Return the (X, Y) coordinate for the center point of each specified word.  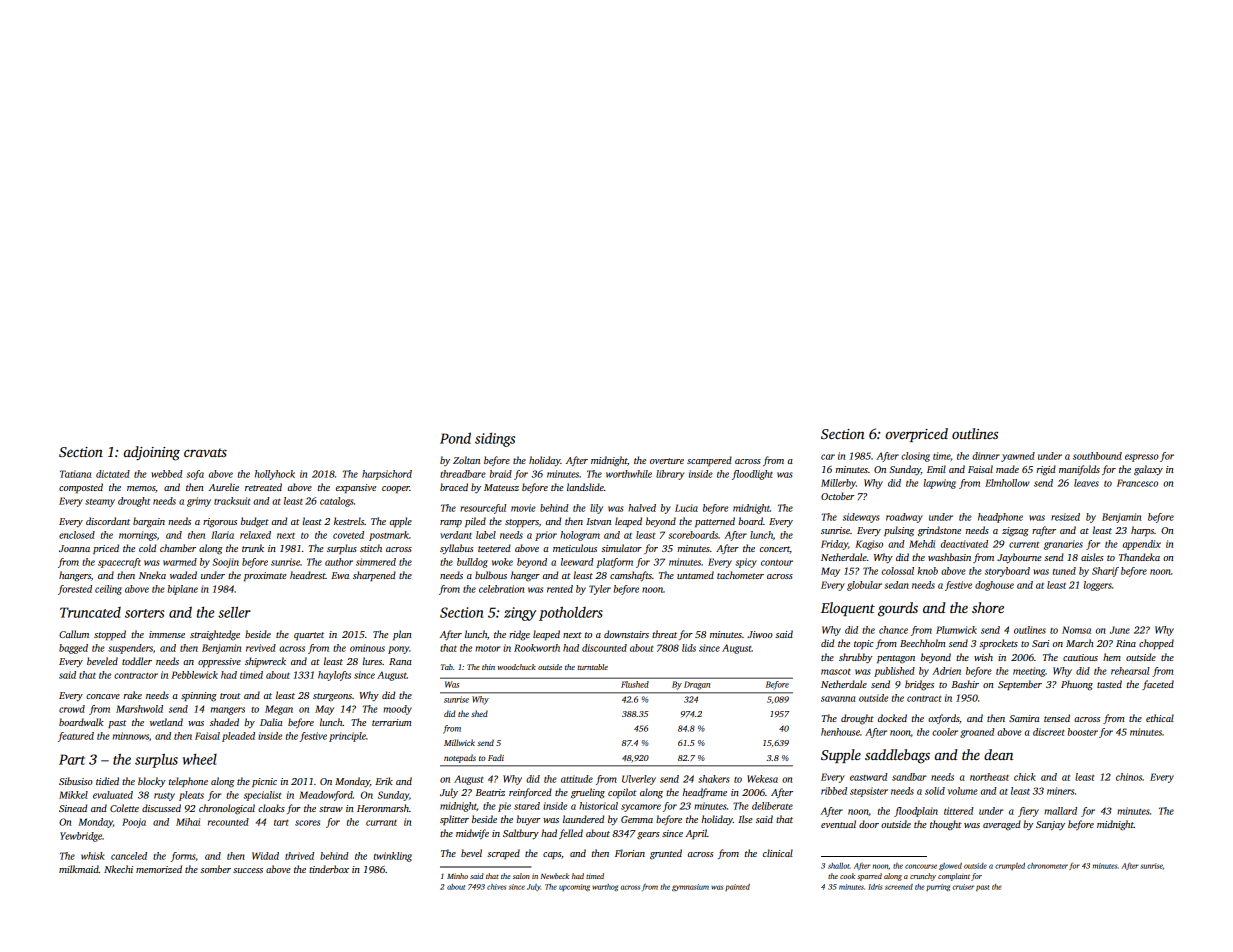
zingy (520, 614)
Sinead (73, 808)
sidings (495, 439)
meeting (1029, 672)
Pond (455, 438)
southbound (1097, 456)
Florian (630, 853)
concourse (921, 866)
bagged (73, 649)
